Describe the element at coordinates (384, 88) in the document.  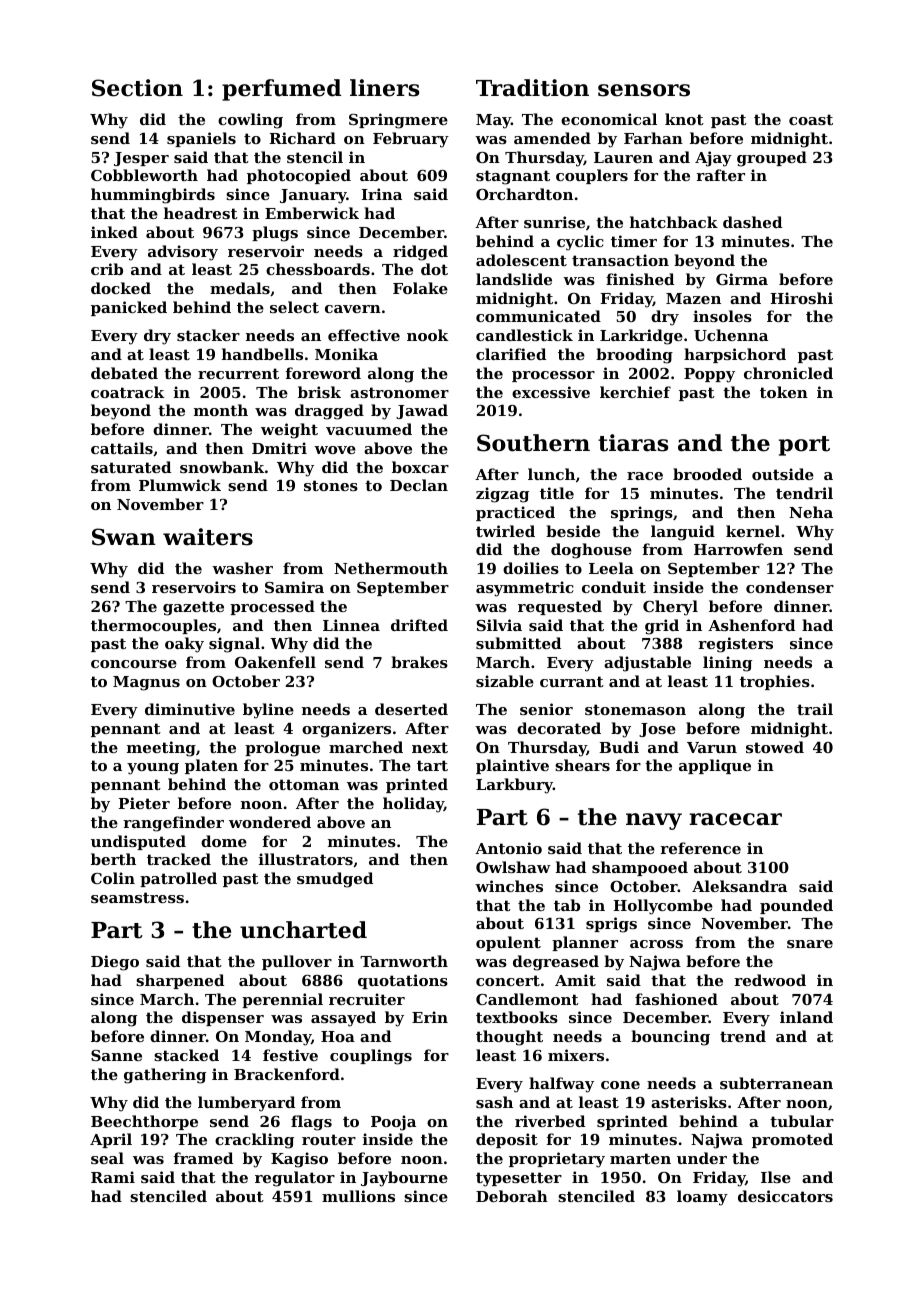
I see `liners` at that location.
